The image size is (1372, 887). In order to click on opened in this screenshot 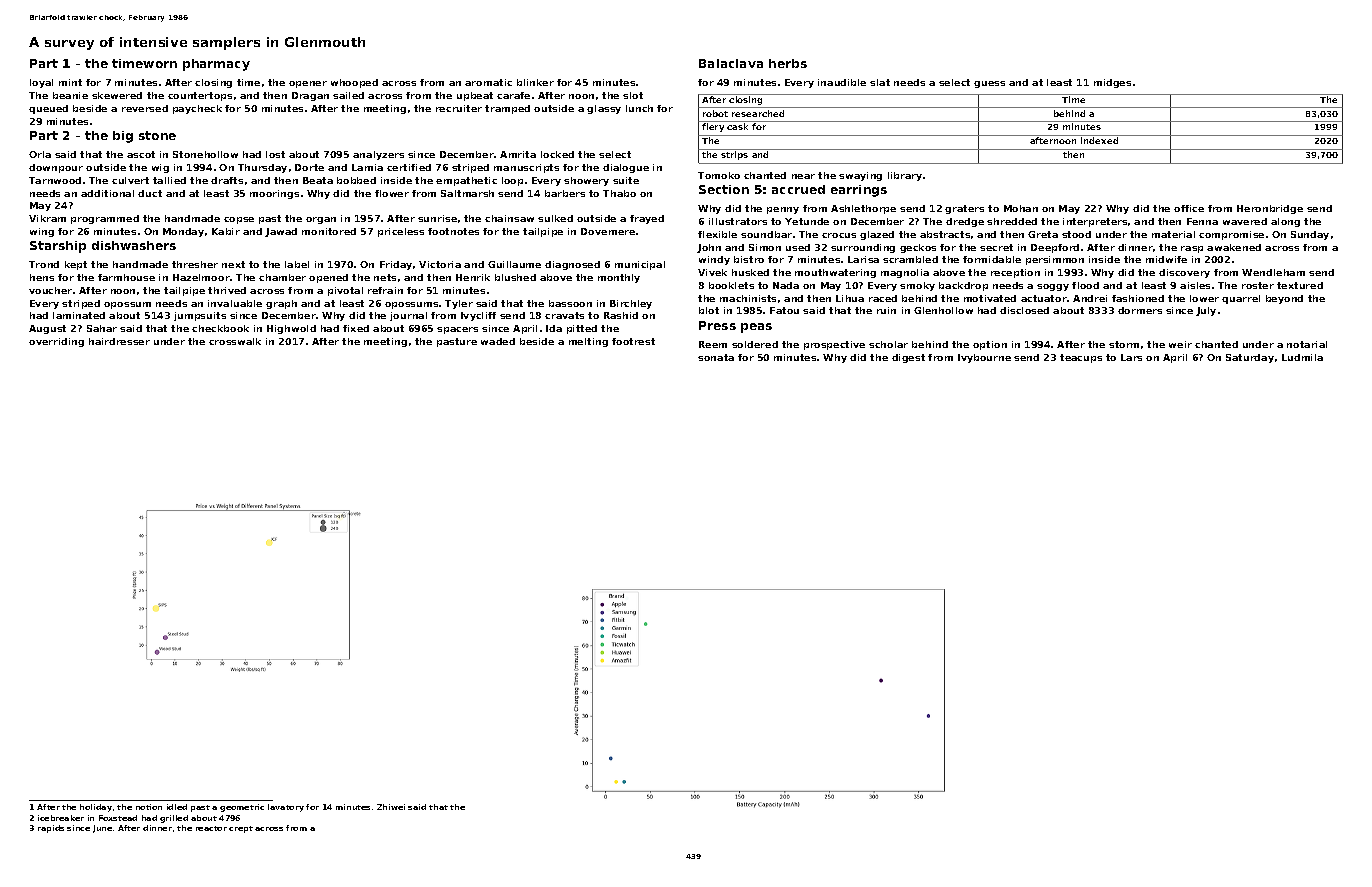, I will do `click(328, 278)`.
